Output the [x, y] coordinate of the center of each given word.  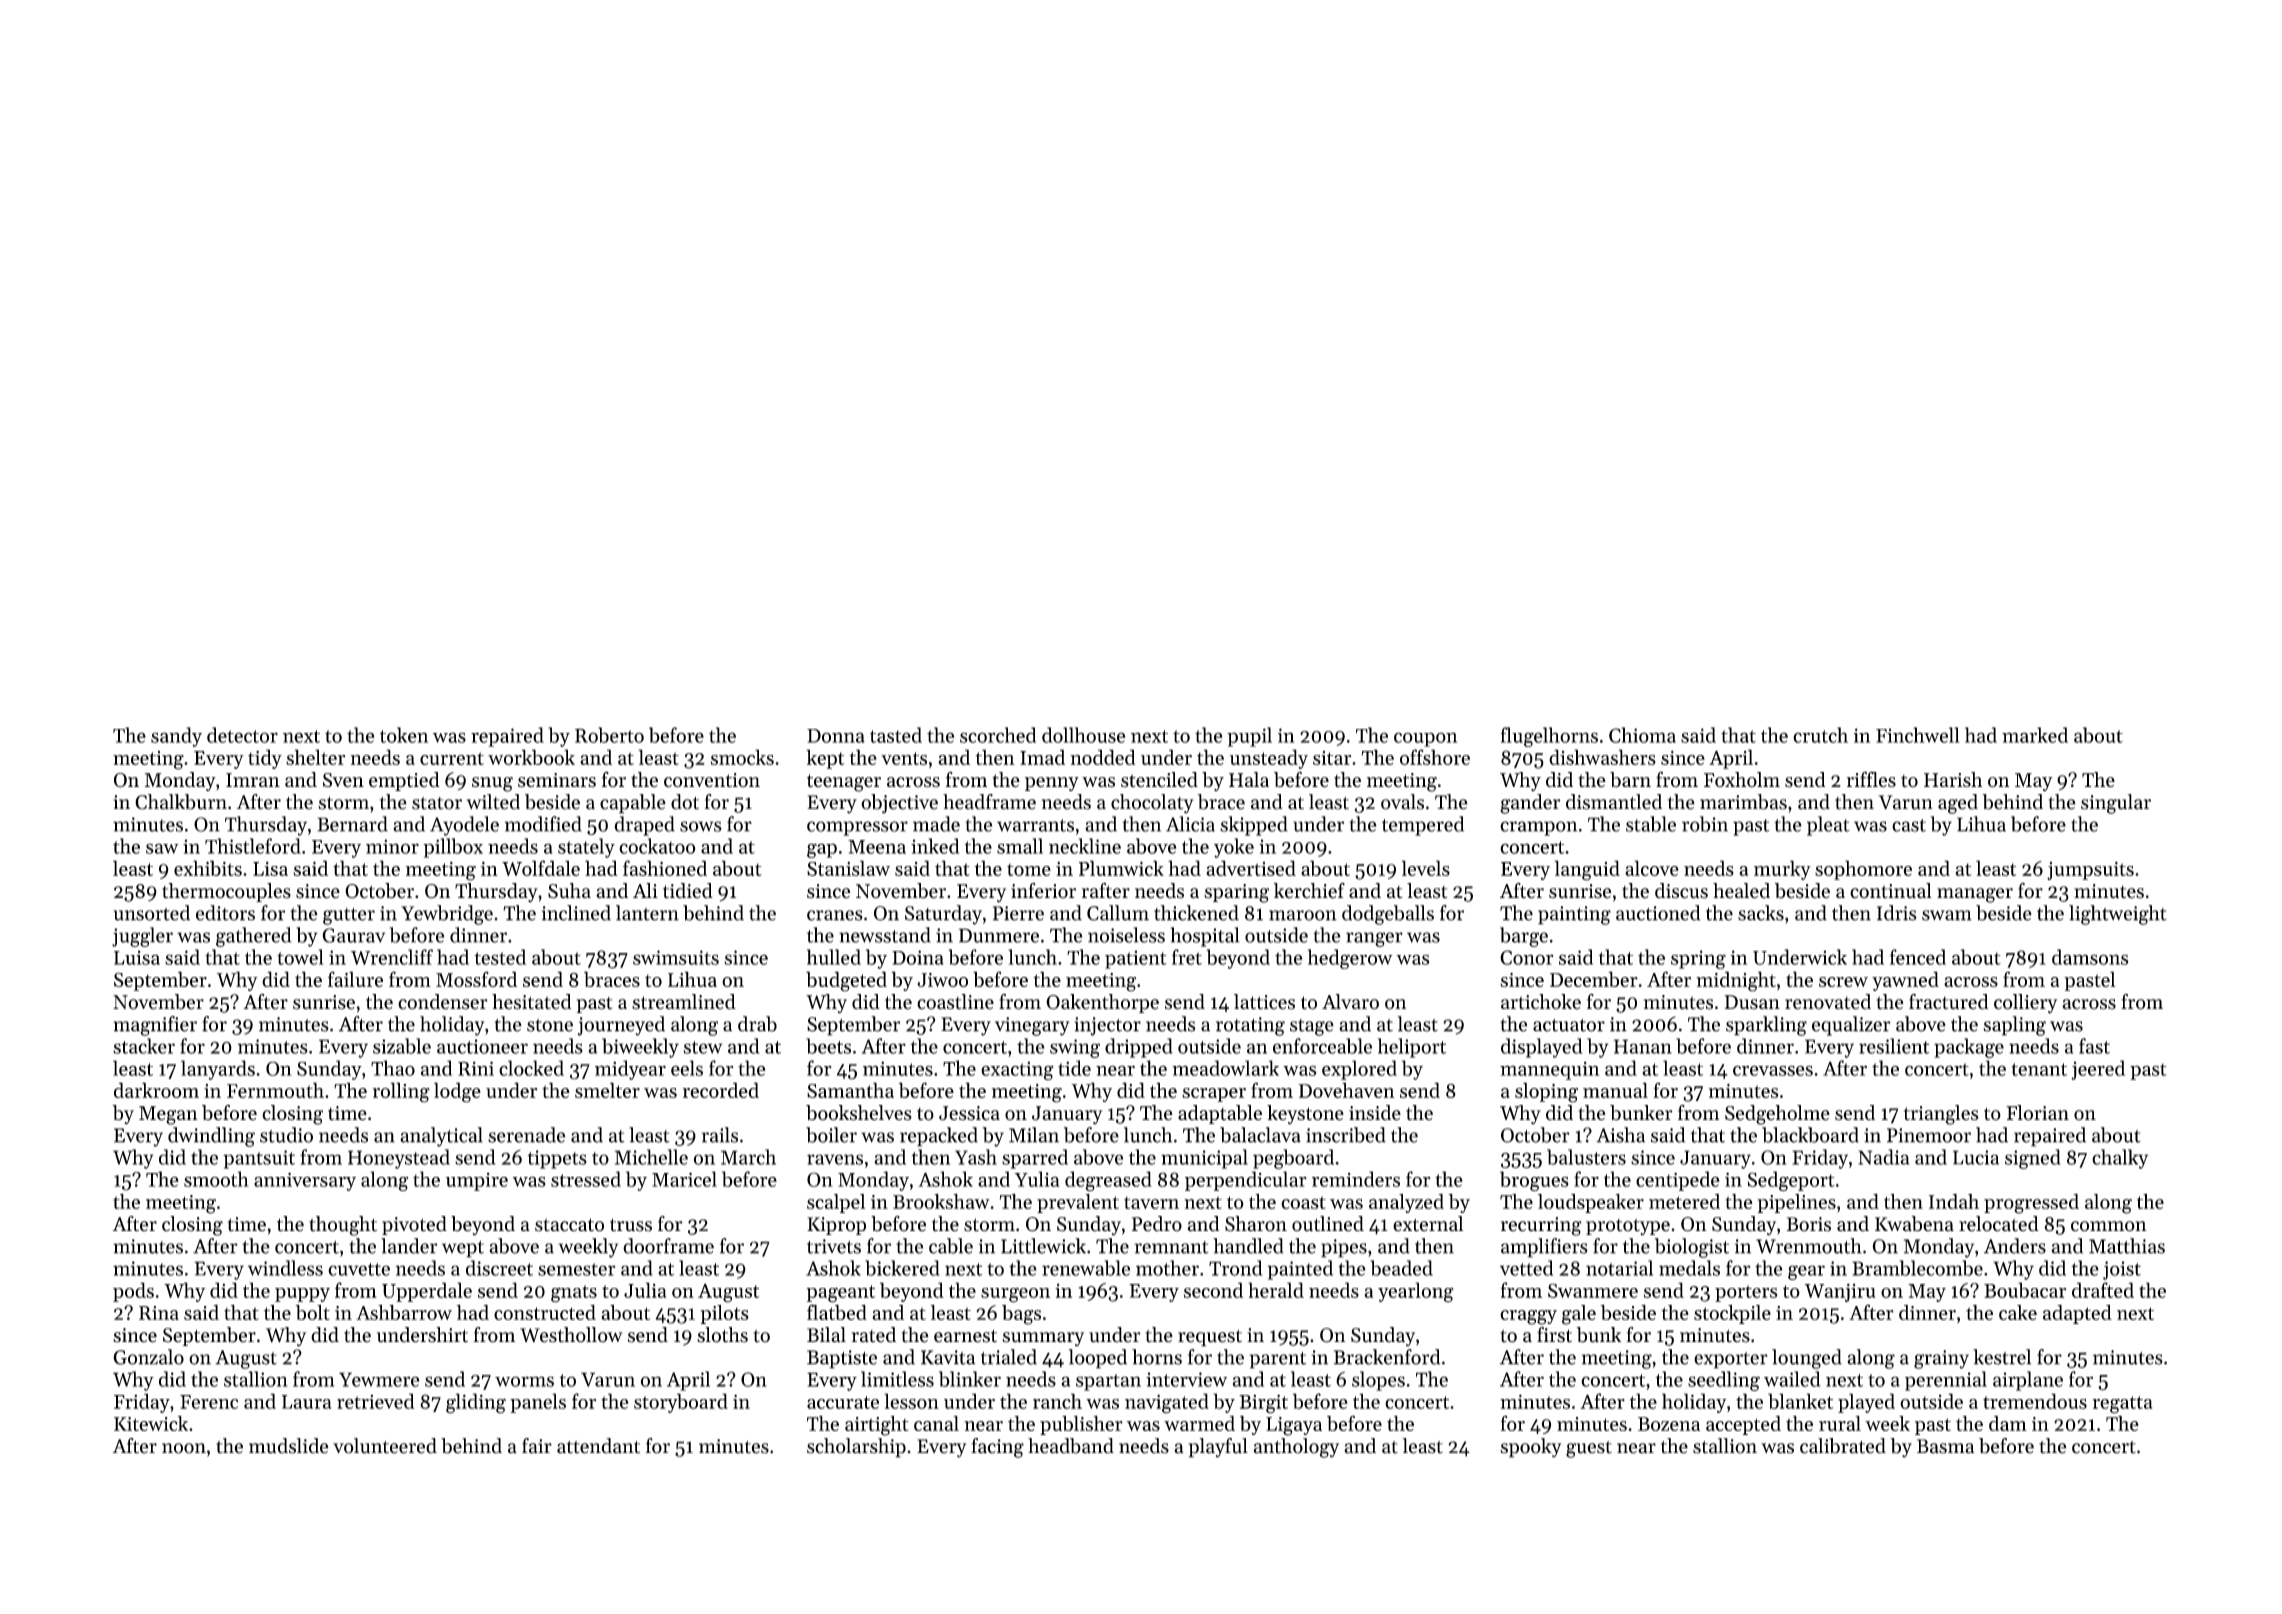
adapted [2077, 1314]
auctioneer [482, 1046]
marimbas [1743, 802]
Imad [1042, 757]
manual [1615, 1090]
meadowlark [1225, 1068]
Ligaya [1294, 1426]
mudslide [289, 1446]
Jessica [969, 1113]
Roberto [609, 735]
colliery [2026, 1004]
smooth [216, 1179]
